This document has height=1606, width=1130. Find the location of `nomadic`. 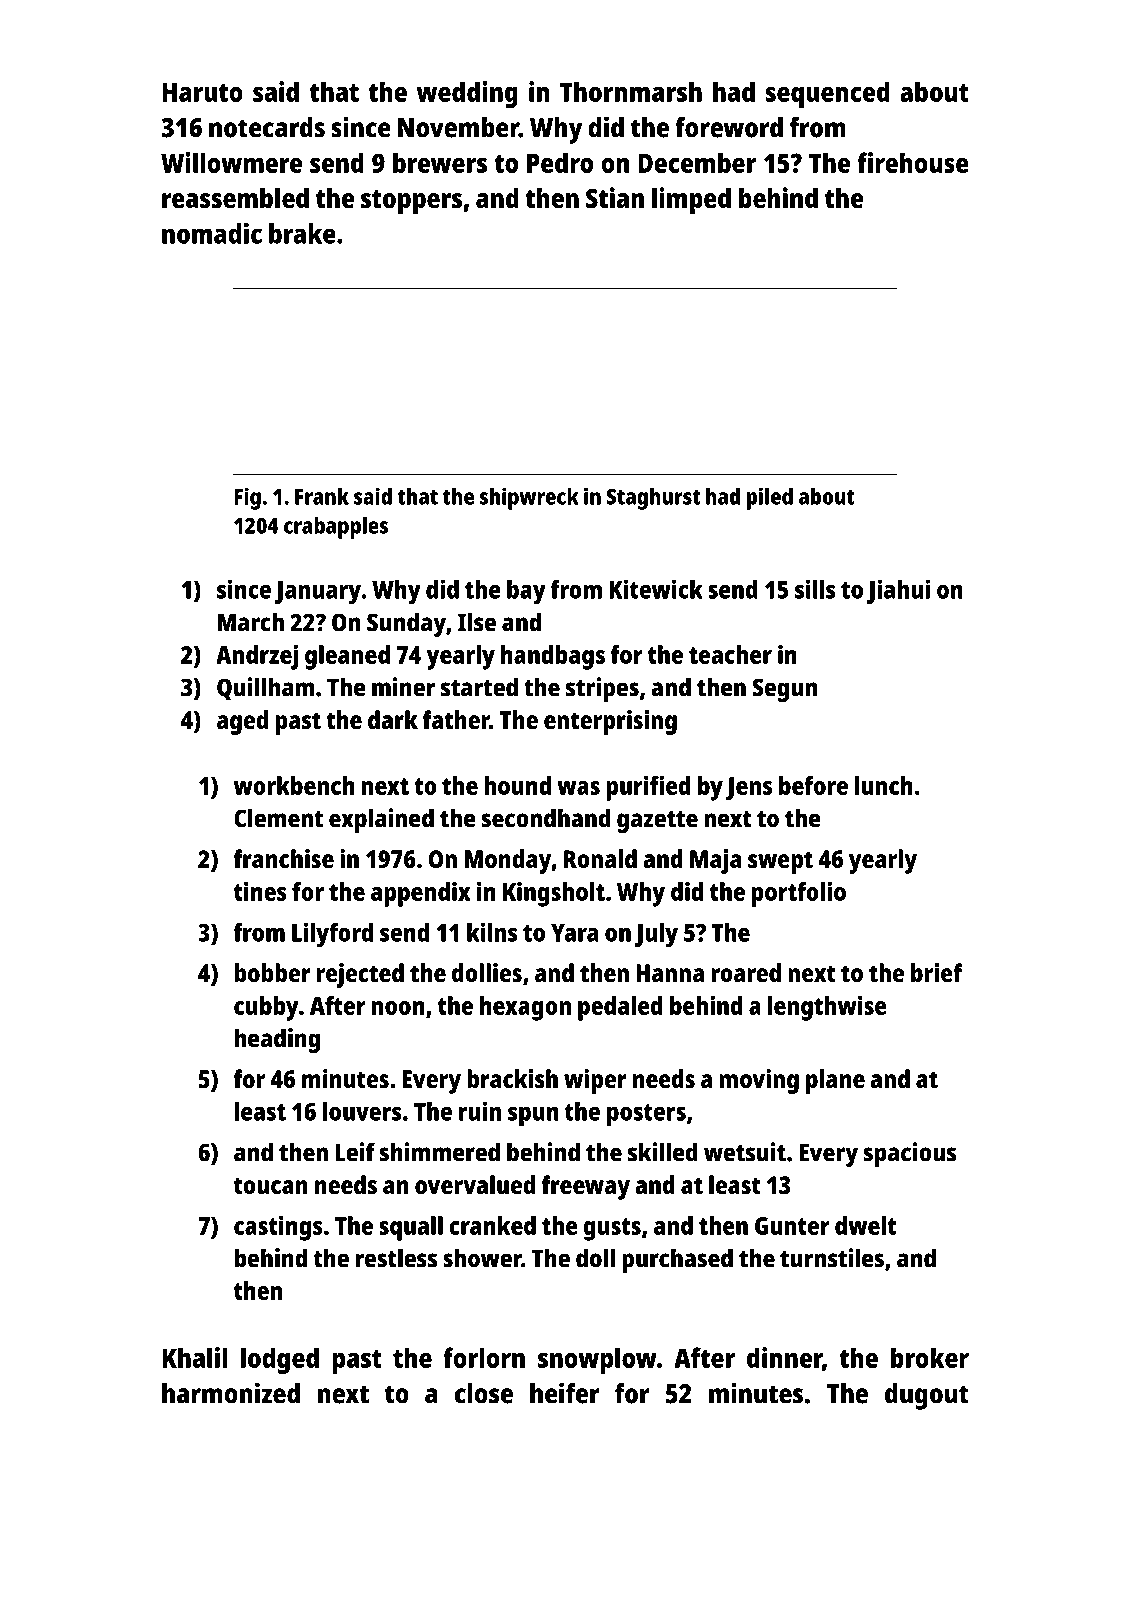

nomadic is located at coordinates (212, 233).
